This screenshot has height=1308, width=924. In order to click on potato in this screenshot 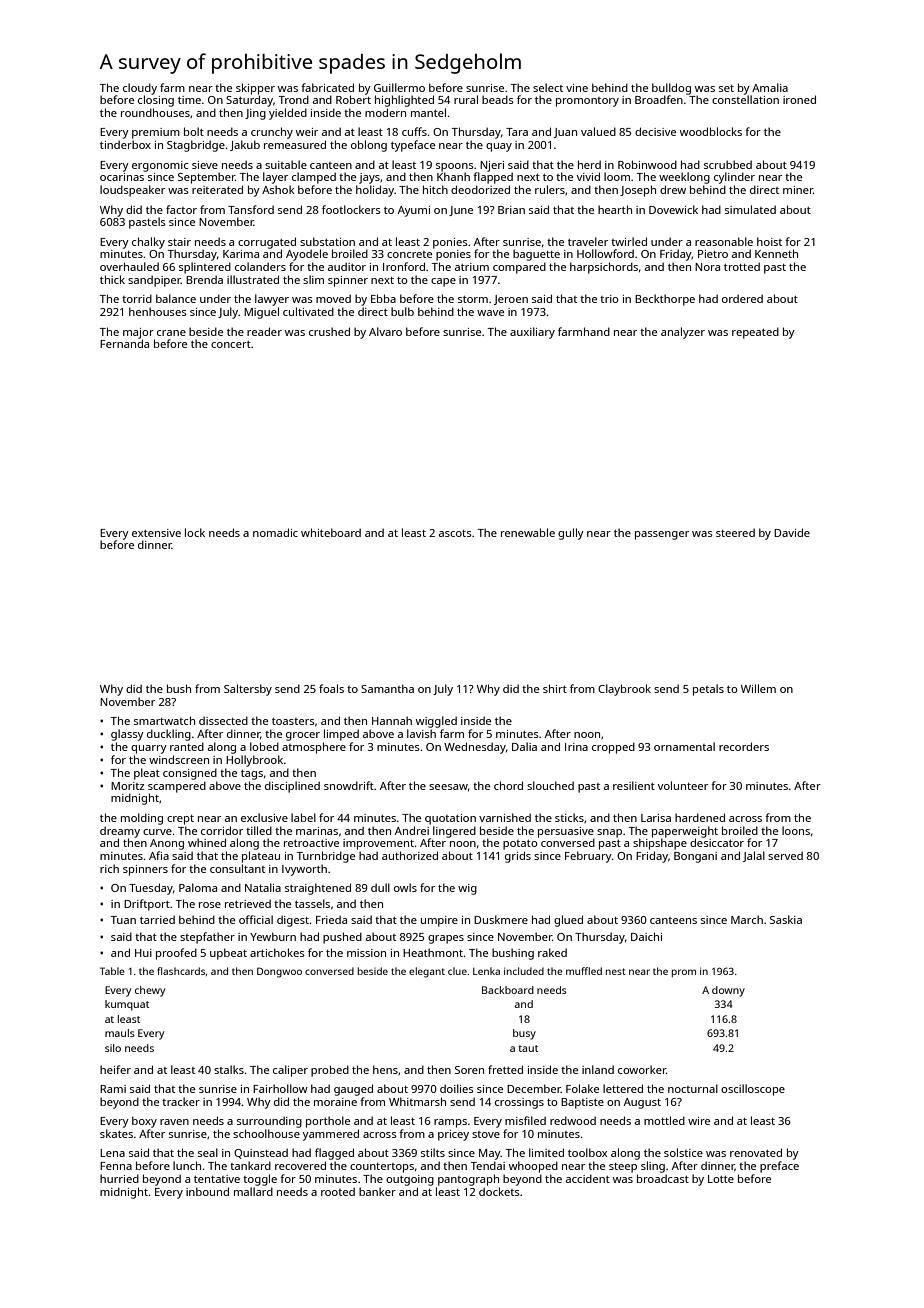, I will do `click(520, 845)`.
